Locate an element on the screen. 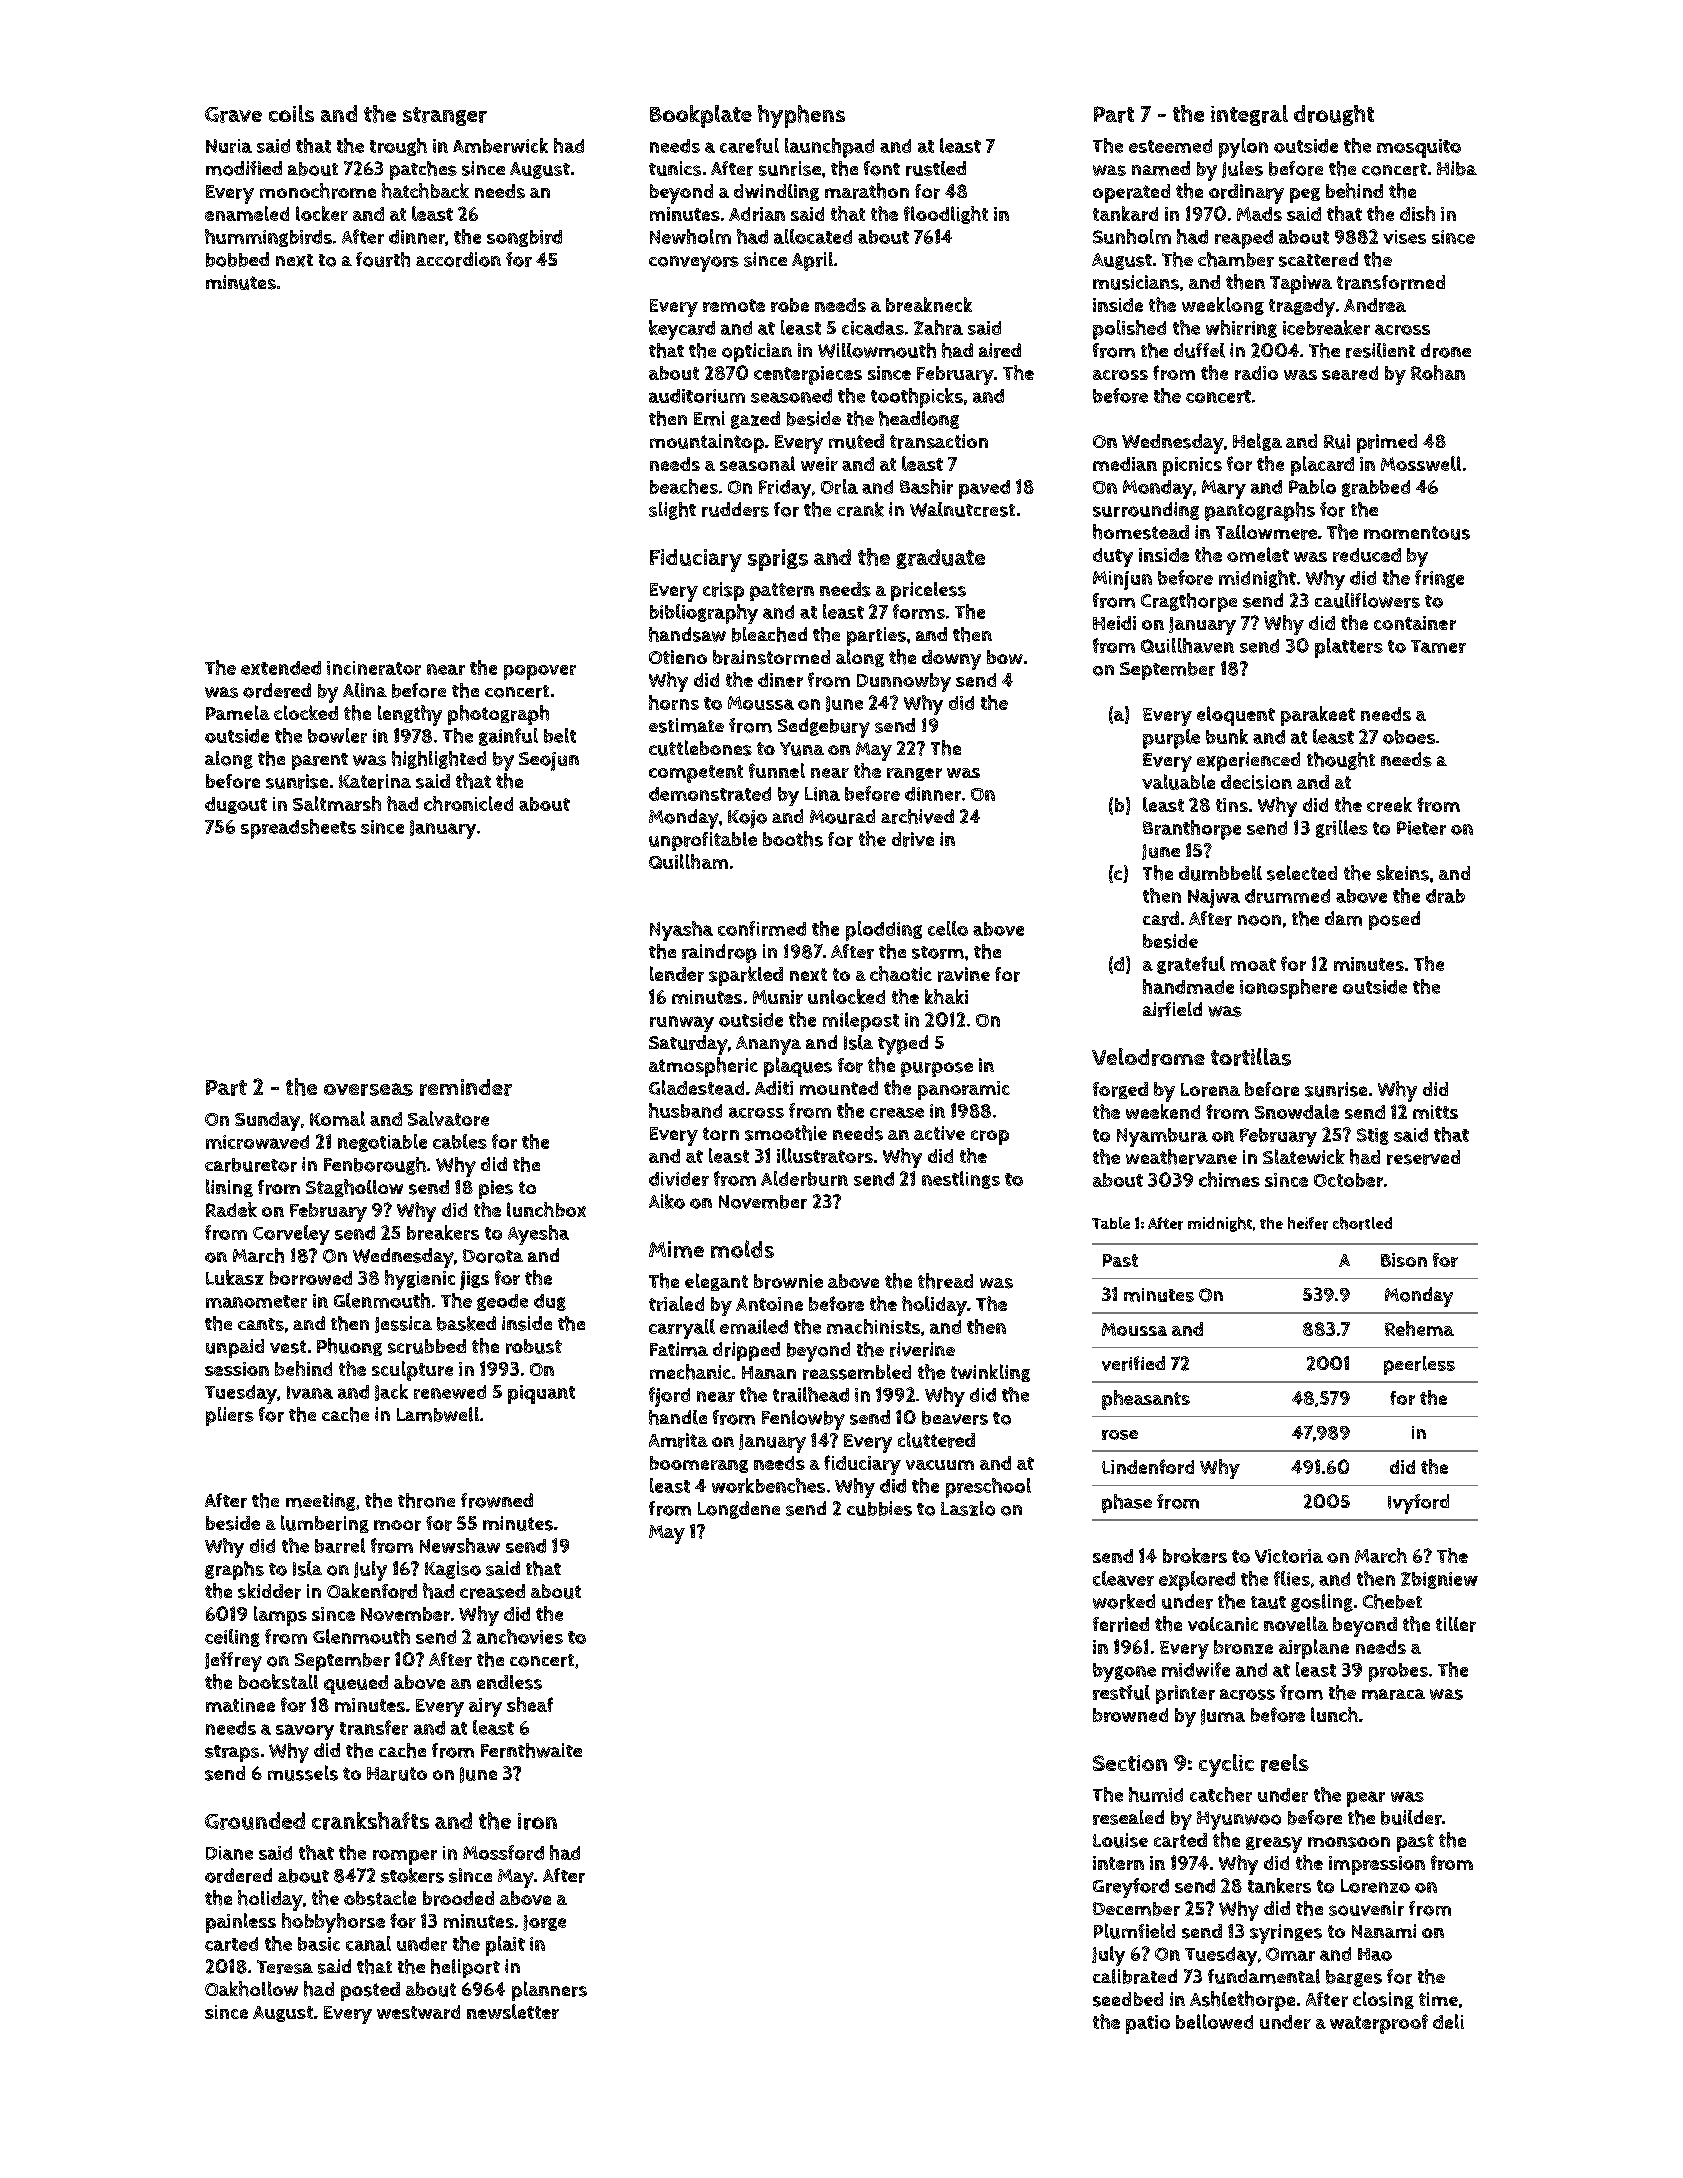 The width and height of the screenshot is (1683, 2178). booths is located at coordinates (793, 839).
